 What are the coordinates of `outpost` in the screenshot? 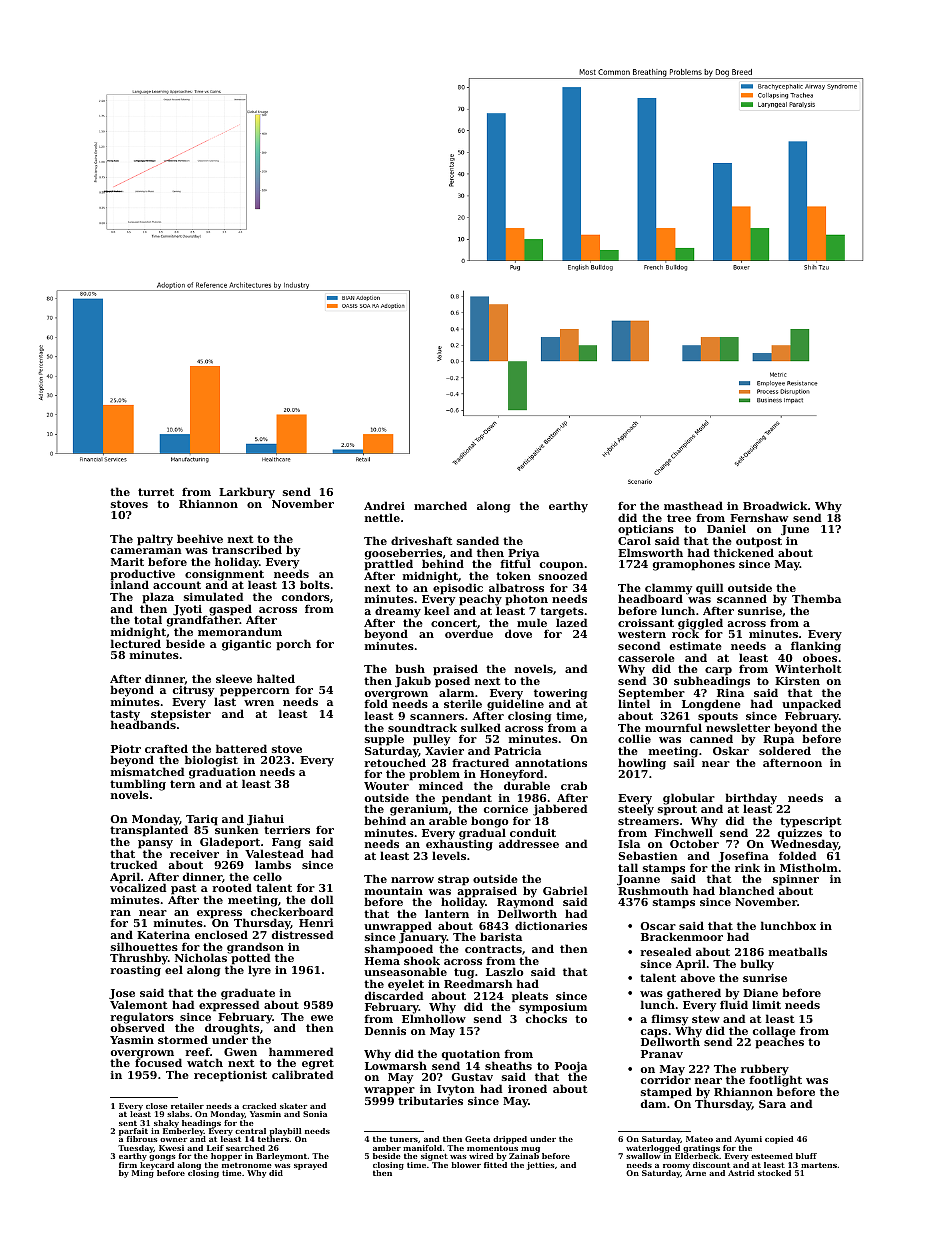 It's located at (759, 542).
